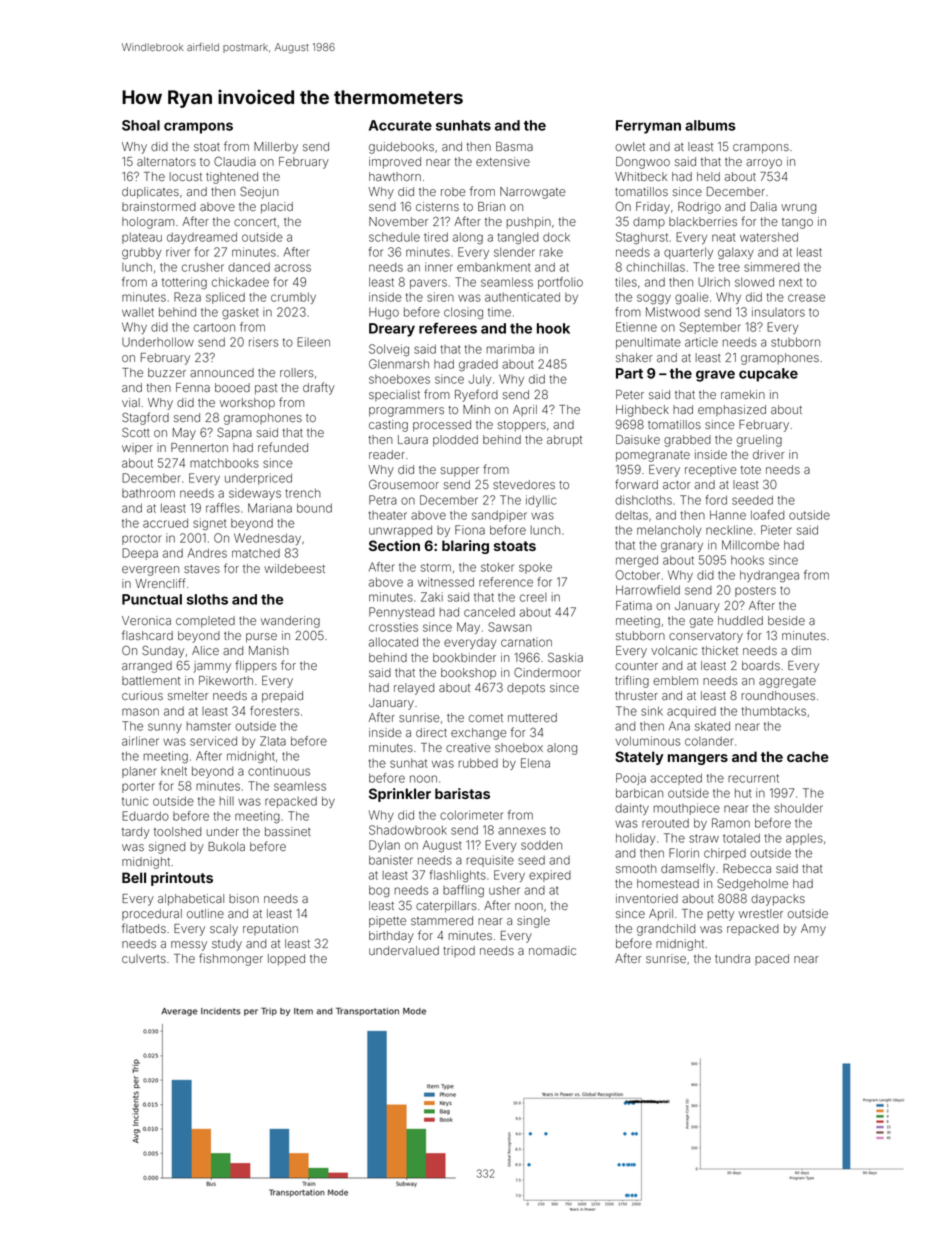 The width and height of the screenshot is (952, 1233). Describe the element at coordinates (518, 238) in the screenshot. I see `tangled` at that location.
